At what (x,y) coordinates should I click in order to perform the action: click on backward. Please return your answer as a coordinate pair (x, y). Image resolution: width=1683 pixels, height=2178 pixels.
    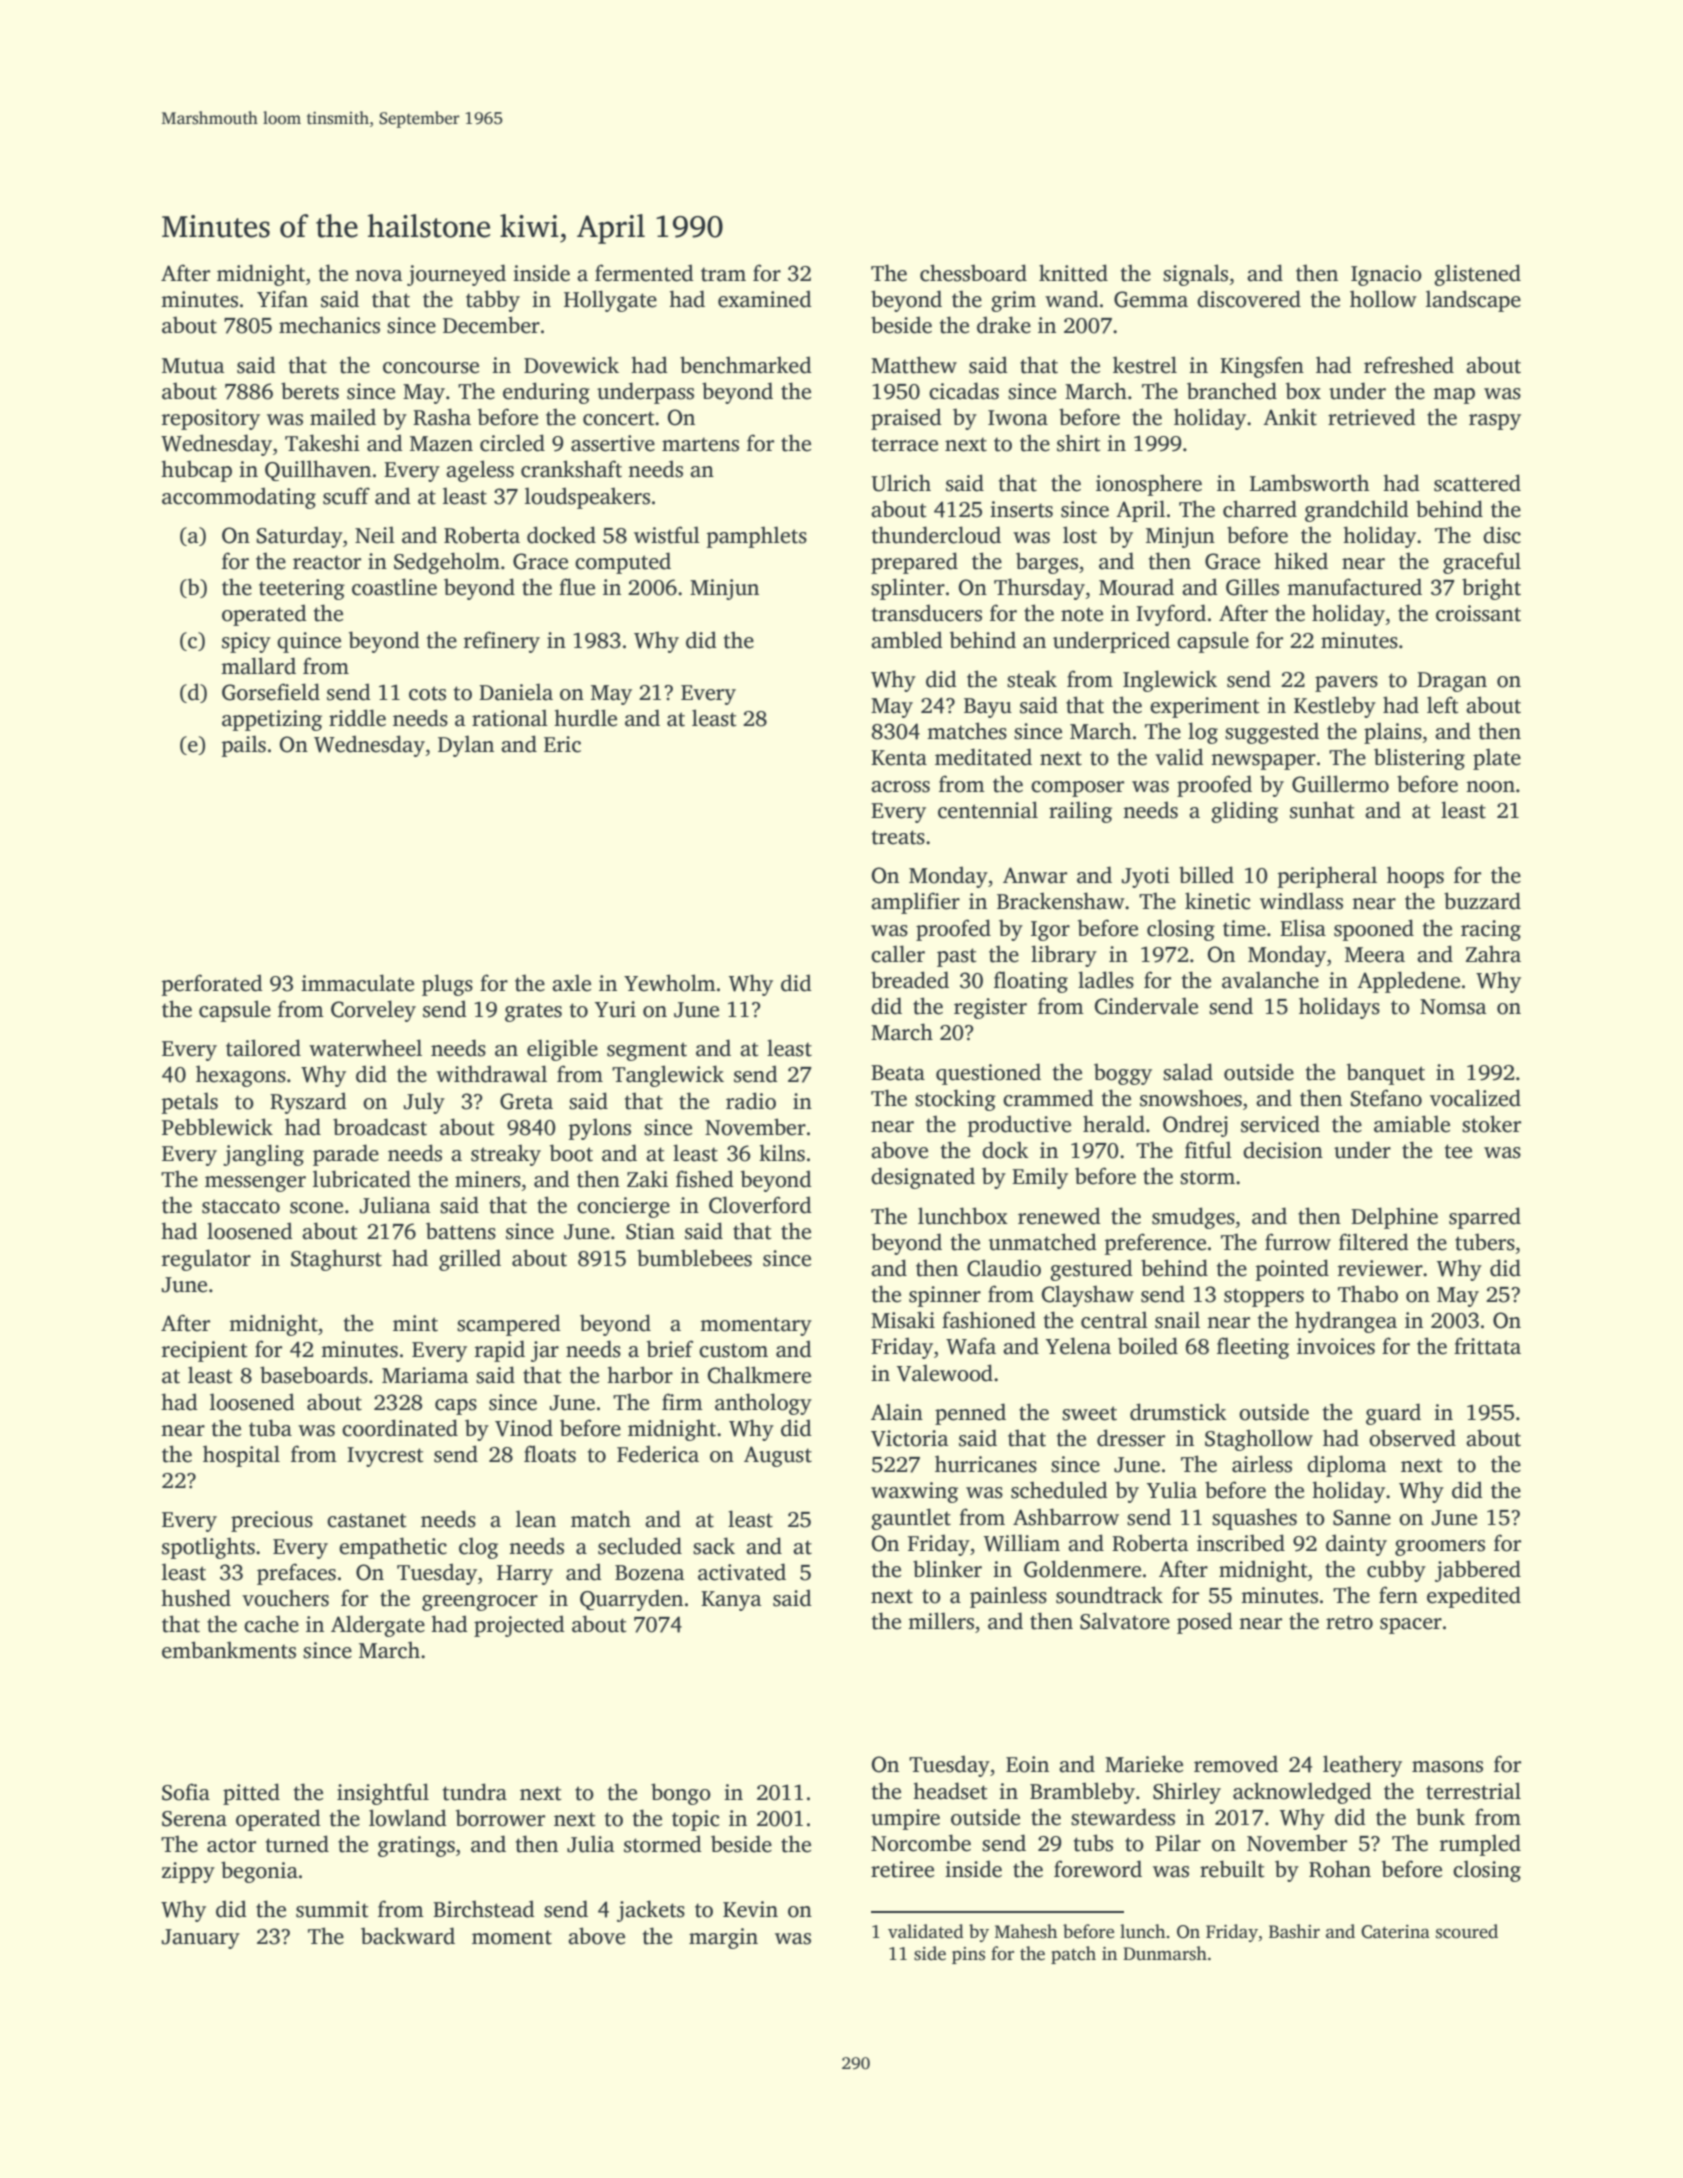
    Looking at the image, I should click on (408, 1936).
